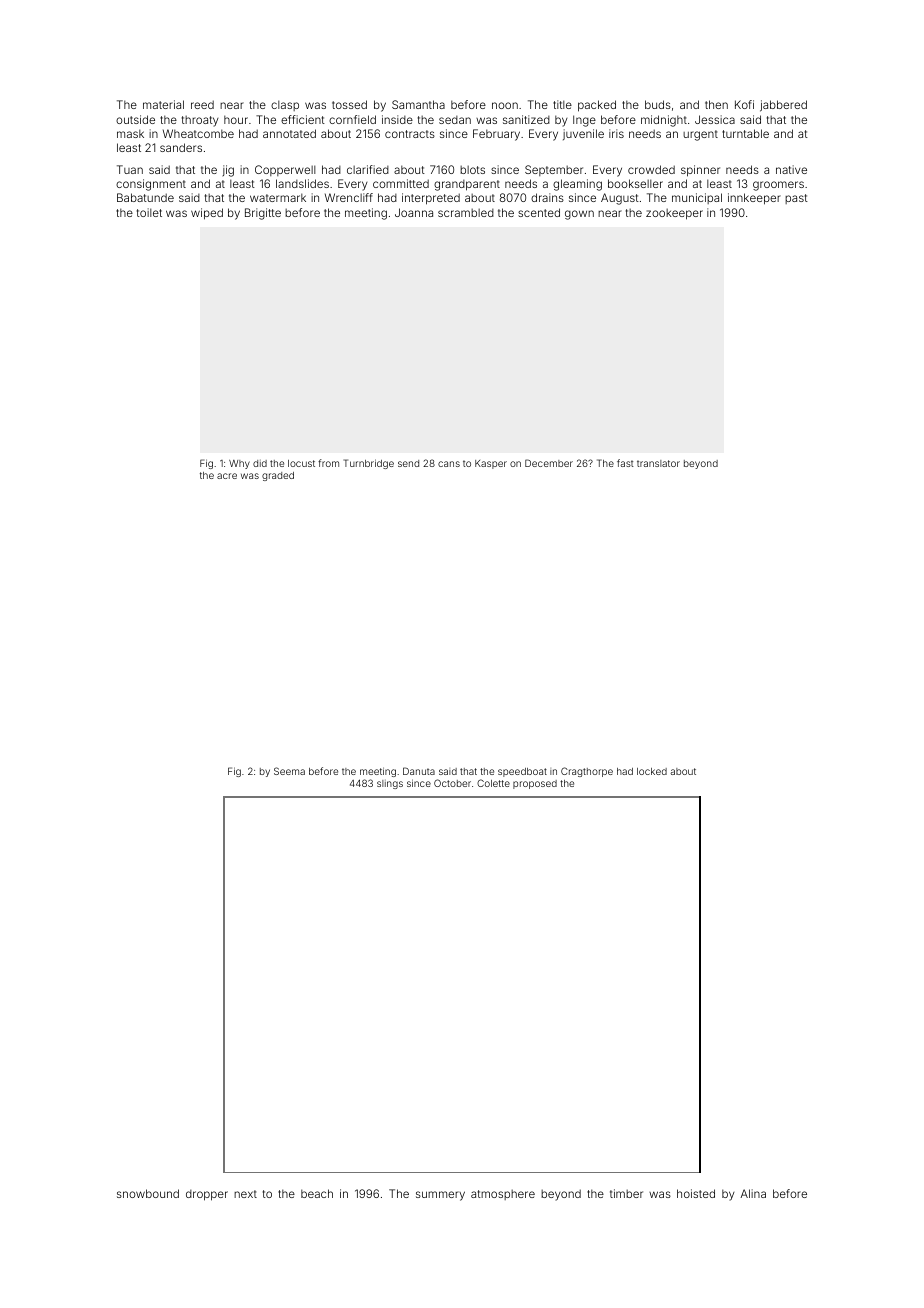 The height and width of the image is (1308, 924). I want to click on Alina, so click(753, 1193).
